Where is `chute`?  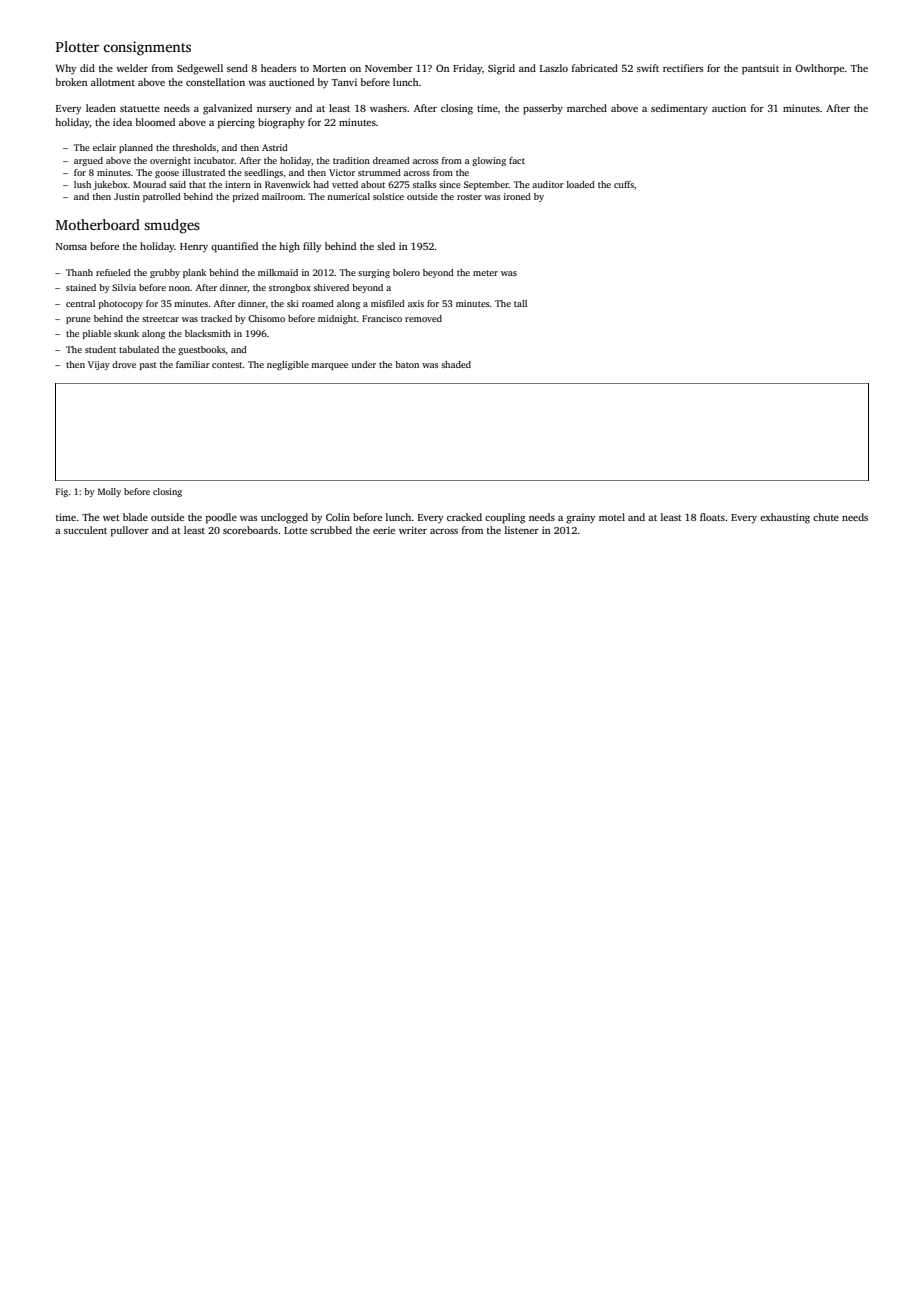
chute is located at coordinates (826, 517).
